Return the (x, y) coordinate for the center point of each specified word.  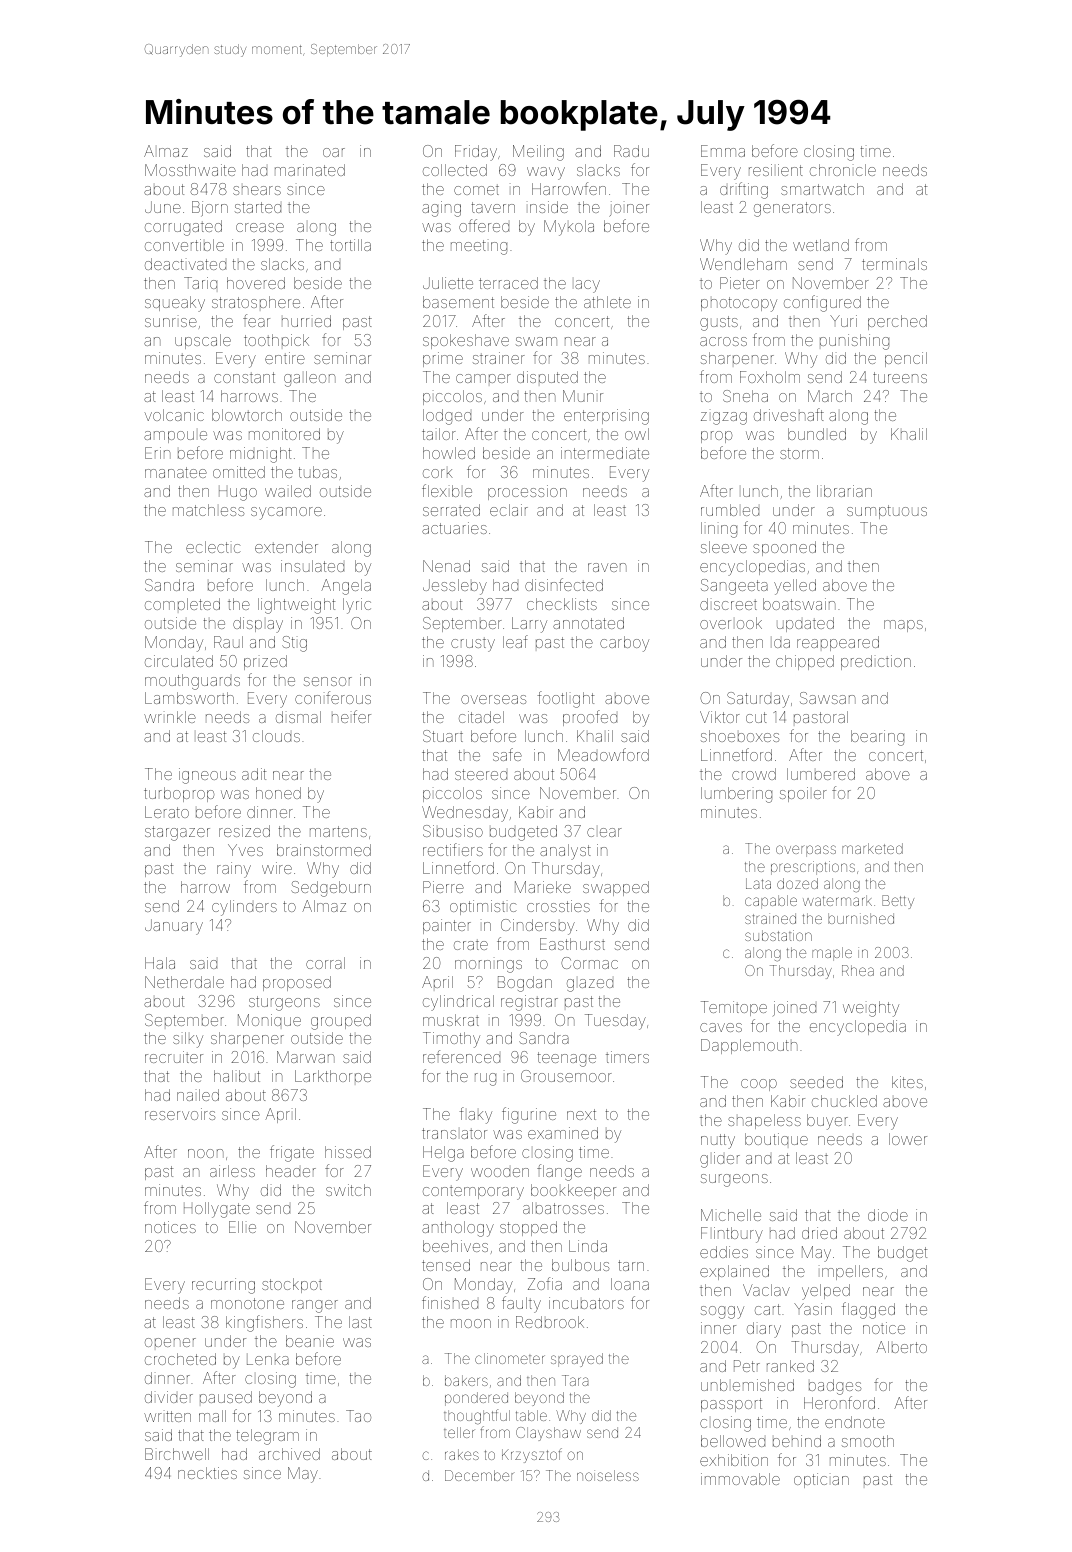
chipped (805, 662)
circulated (179, 661)
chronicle (843, 170)
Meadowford (603, 754)
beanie (310, 1341)
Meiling (538, 153)
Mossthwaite (190, 170)
